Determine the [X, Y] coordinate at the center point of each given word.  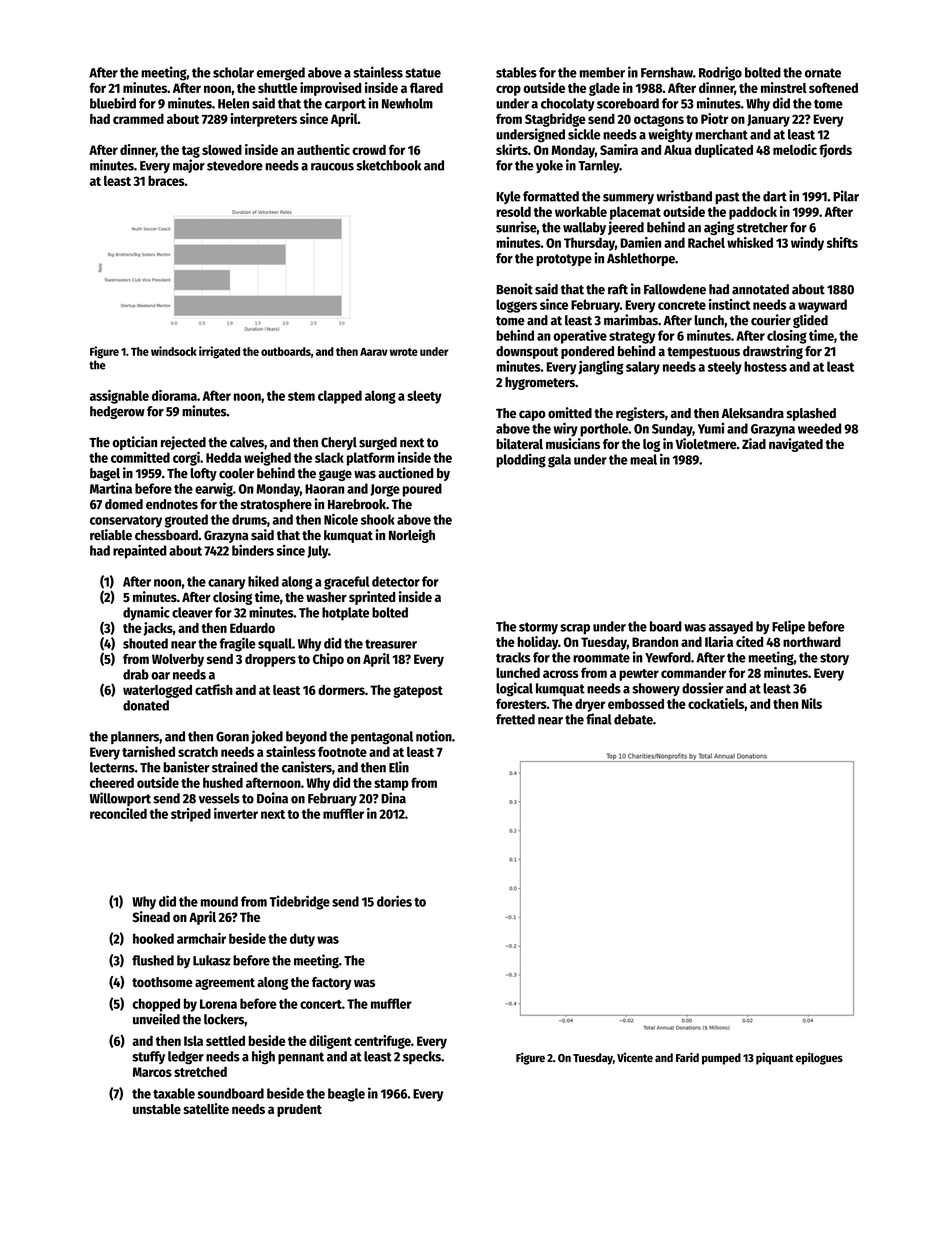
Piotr [714, 118]
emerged [281, 74]
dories [394, 901]
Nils [812, 703]
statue [423, 73]
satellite [206, 1108]
